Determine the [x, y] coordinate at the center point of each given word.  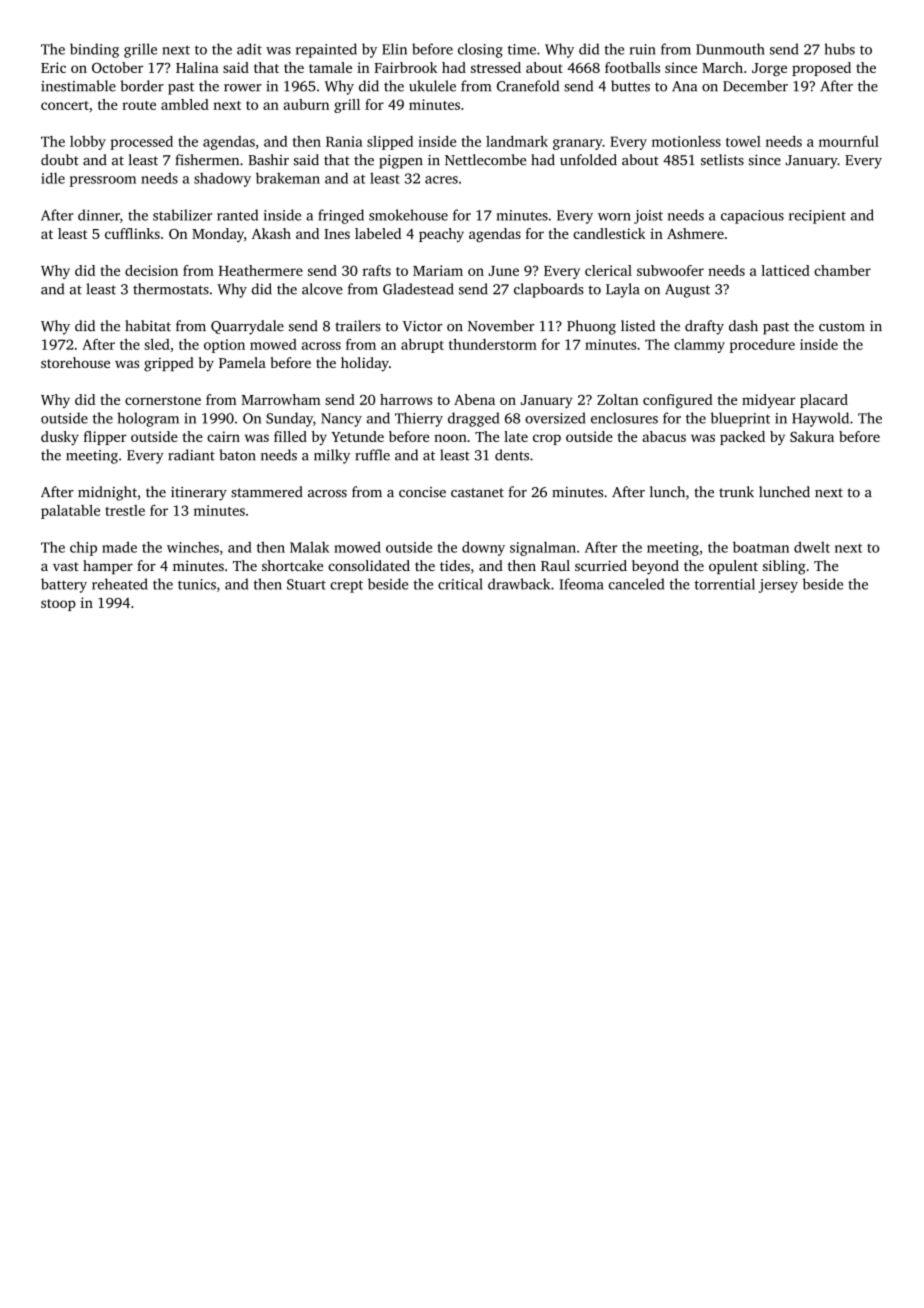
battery [64, 585]
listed [638, 326]
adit [249, 49]
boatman [761, 547]
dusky [60, 438]
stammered [267, 492]
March [722, 67]
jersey [778, 586]
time [522, 49]
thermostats [171, 289]
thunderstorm [493, 344]
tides [455, 565]
